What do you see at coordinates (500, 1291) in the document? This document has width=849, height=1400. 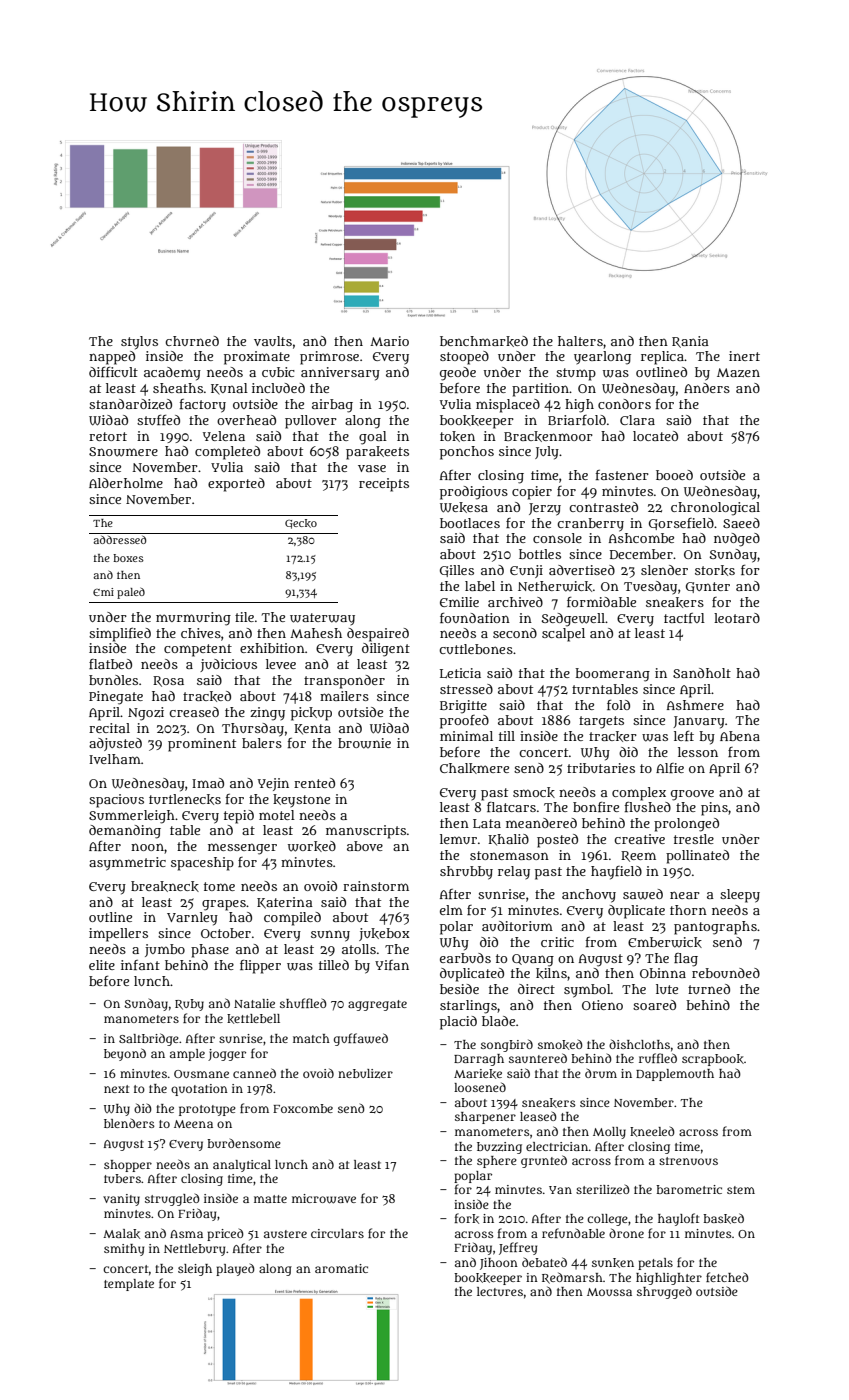 I see `lectures` at bounding box center [500, 1291].
